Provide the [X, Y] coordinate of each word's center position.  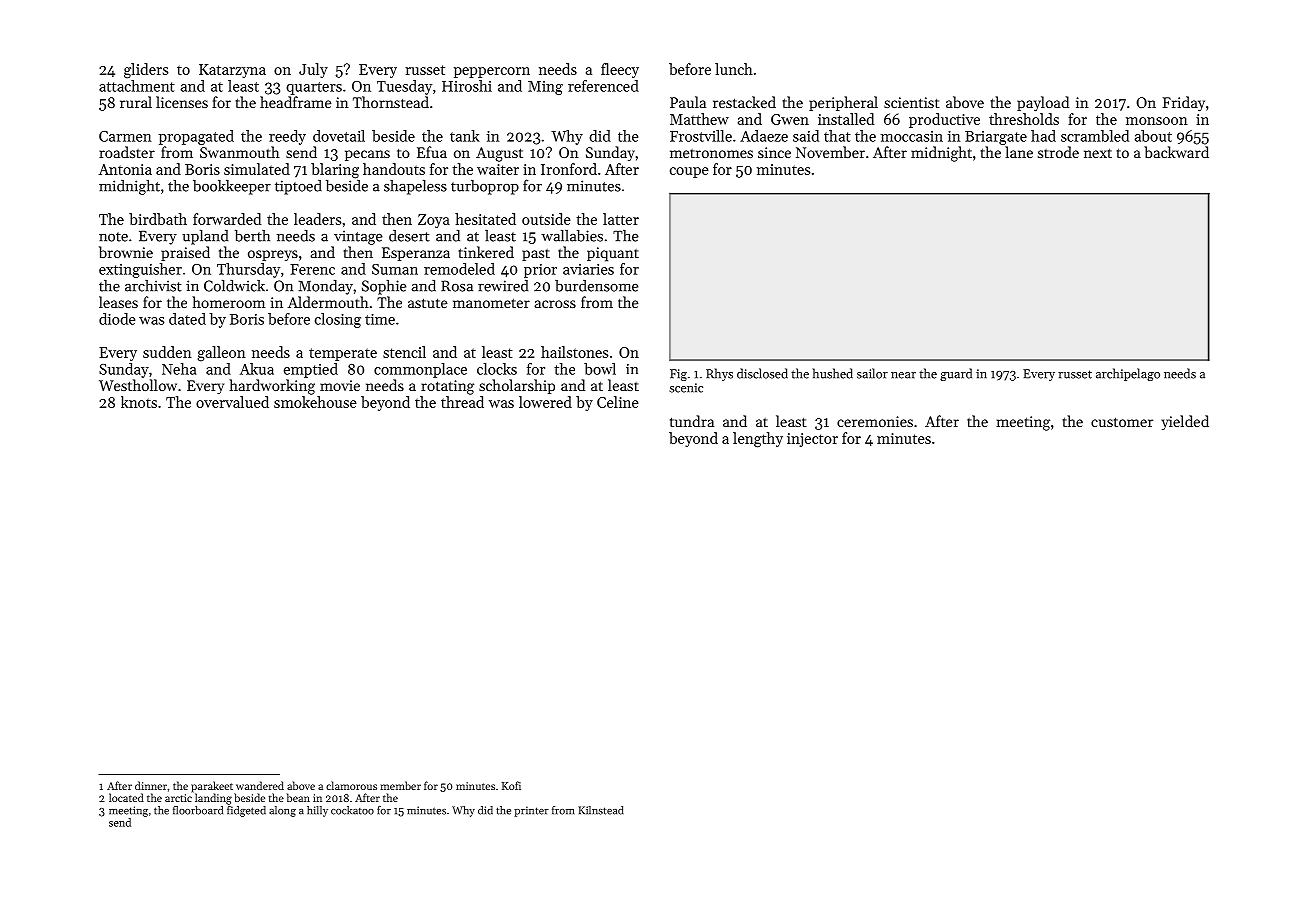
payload [1043, 104]
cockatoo [352, 810]
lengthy [758, 440]
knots [139, 402]
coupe [689, 172]
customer [1122, 422]
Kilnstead [601, 810]
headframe [296, 102]
